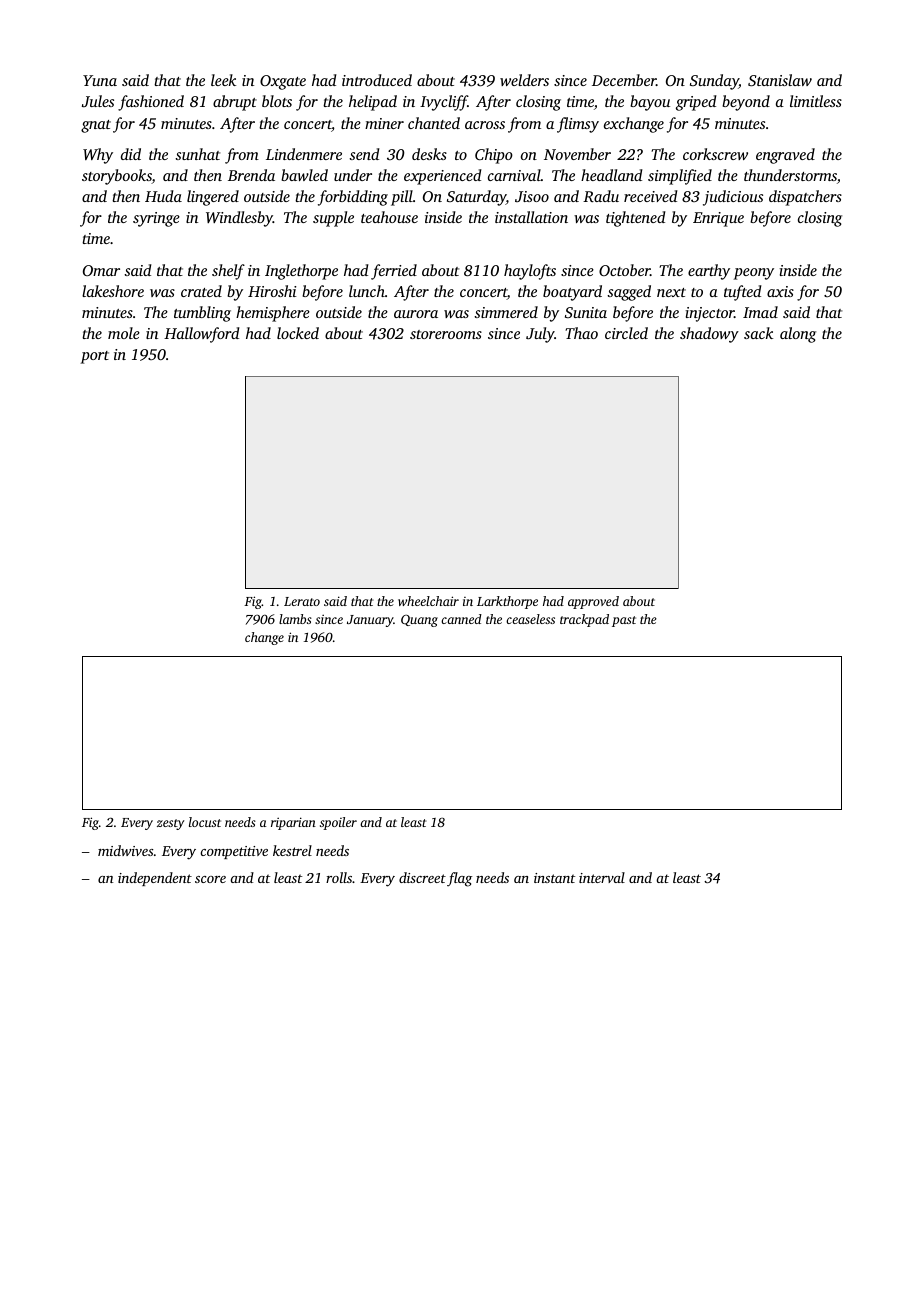 This screenshot has width=924, height=1308. I want to click on boatyard, so click(572, 293).
